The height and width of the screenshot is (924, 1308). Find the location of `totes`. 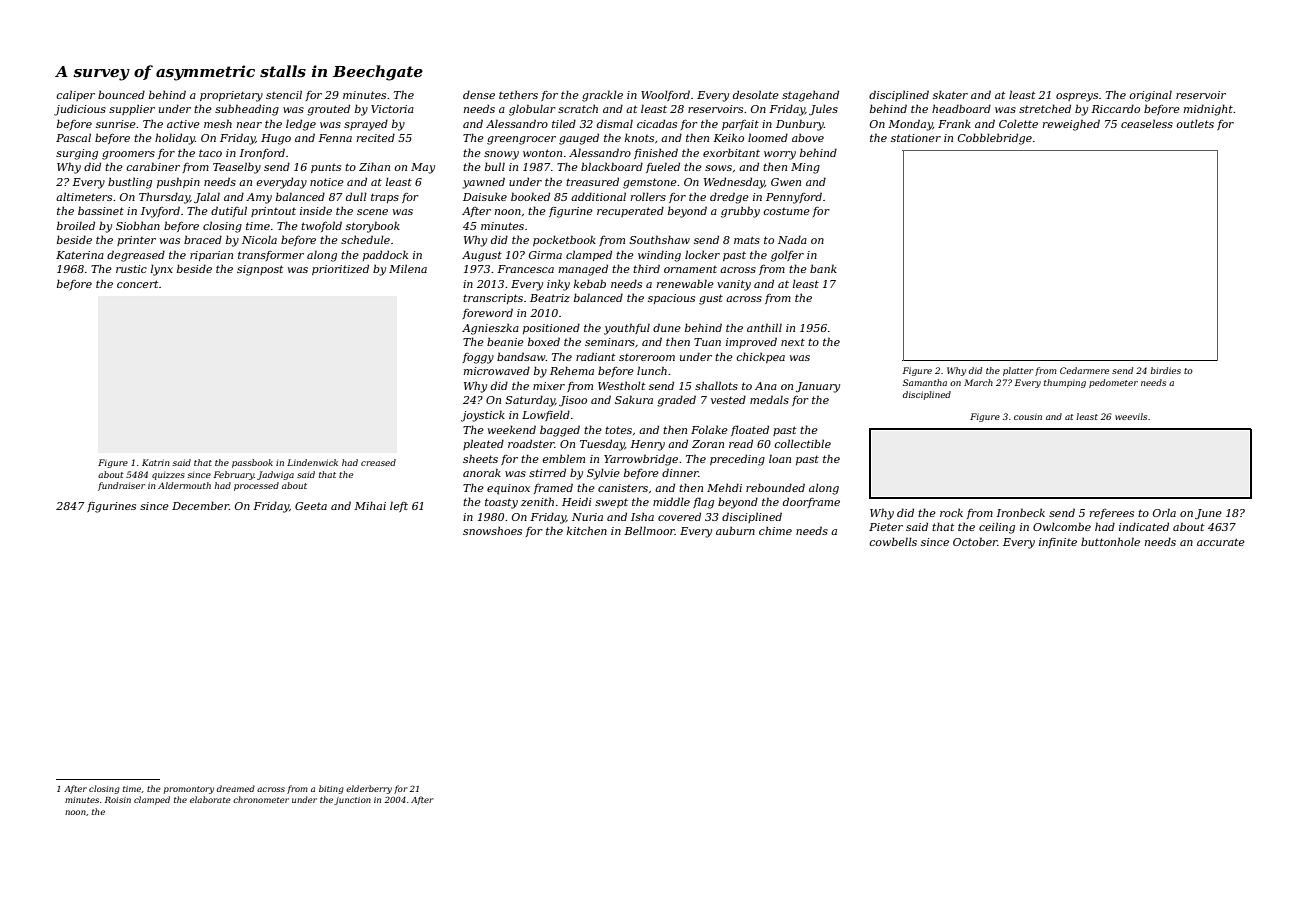

totes is located at coordinates (618, 430).
